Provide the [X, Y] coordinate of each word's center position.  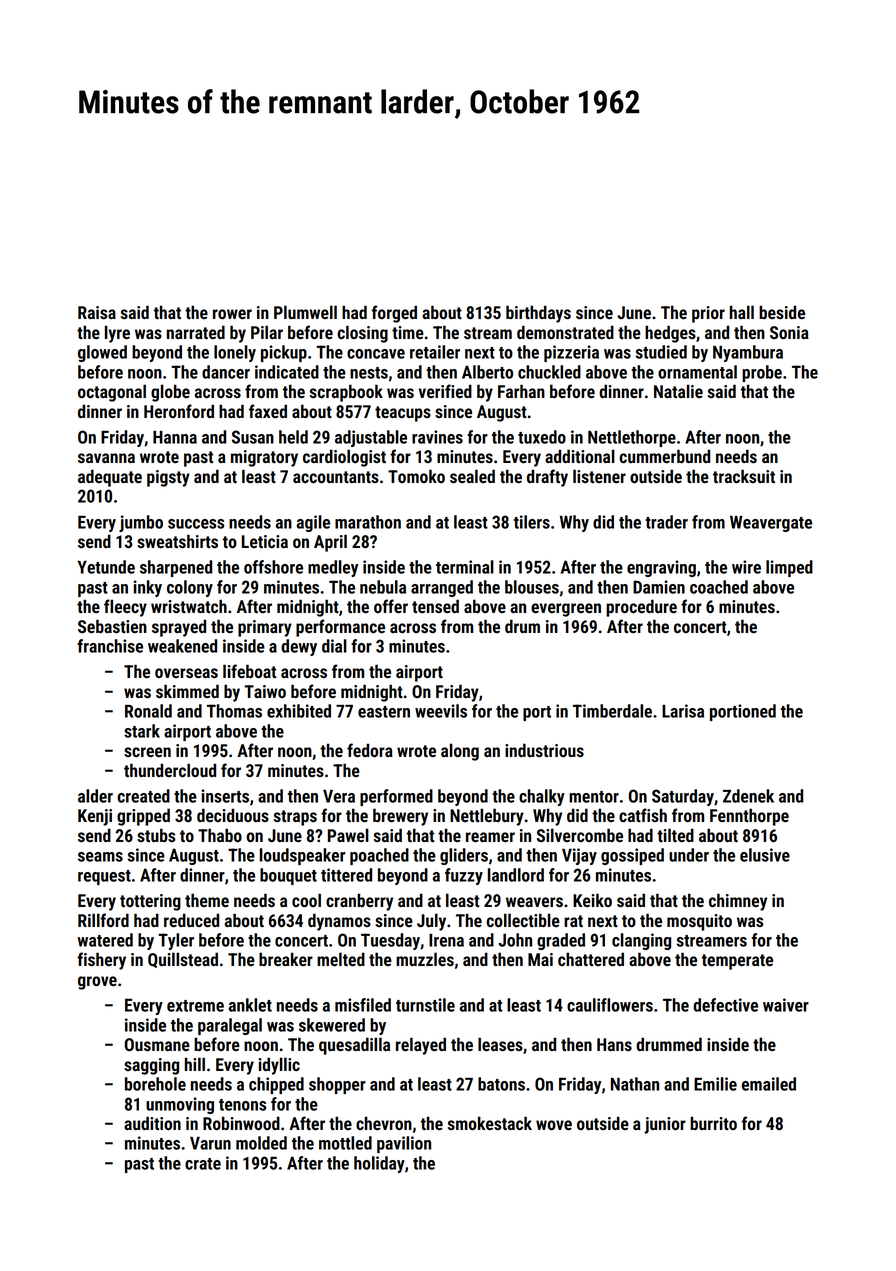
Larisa [683, 711]
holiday [379, 1164]
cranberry [359, 902]
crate [203, 1164]
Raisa [97, 312]
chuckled [549, 372]
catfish [643, 815]
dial [334, 646]
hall [742, 312]
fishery [101, 961]
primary [265, 628]
